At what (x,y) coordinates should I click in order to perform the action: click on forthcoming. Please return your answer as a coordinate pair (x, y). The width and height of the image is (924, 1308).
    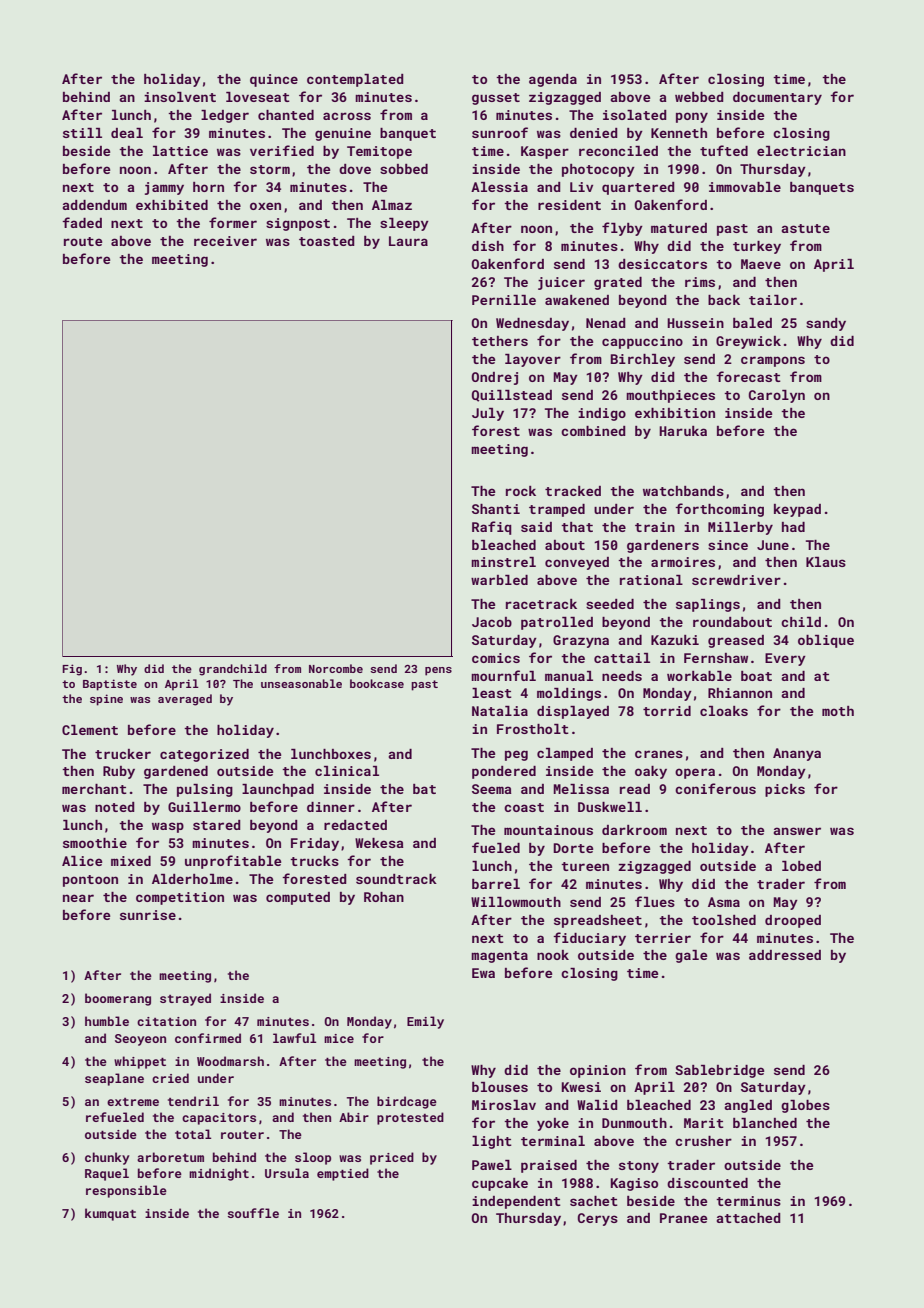
    Looking at the image, I should click on (719, 510).
